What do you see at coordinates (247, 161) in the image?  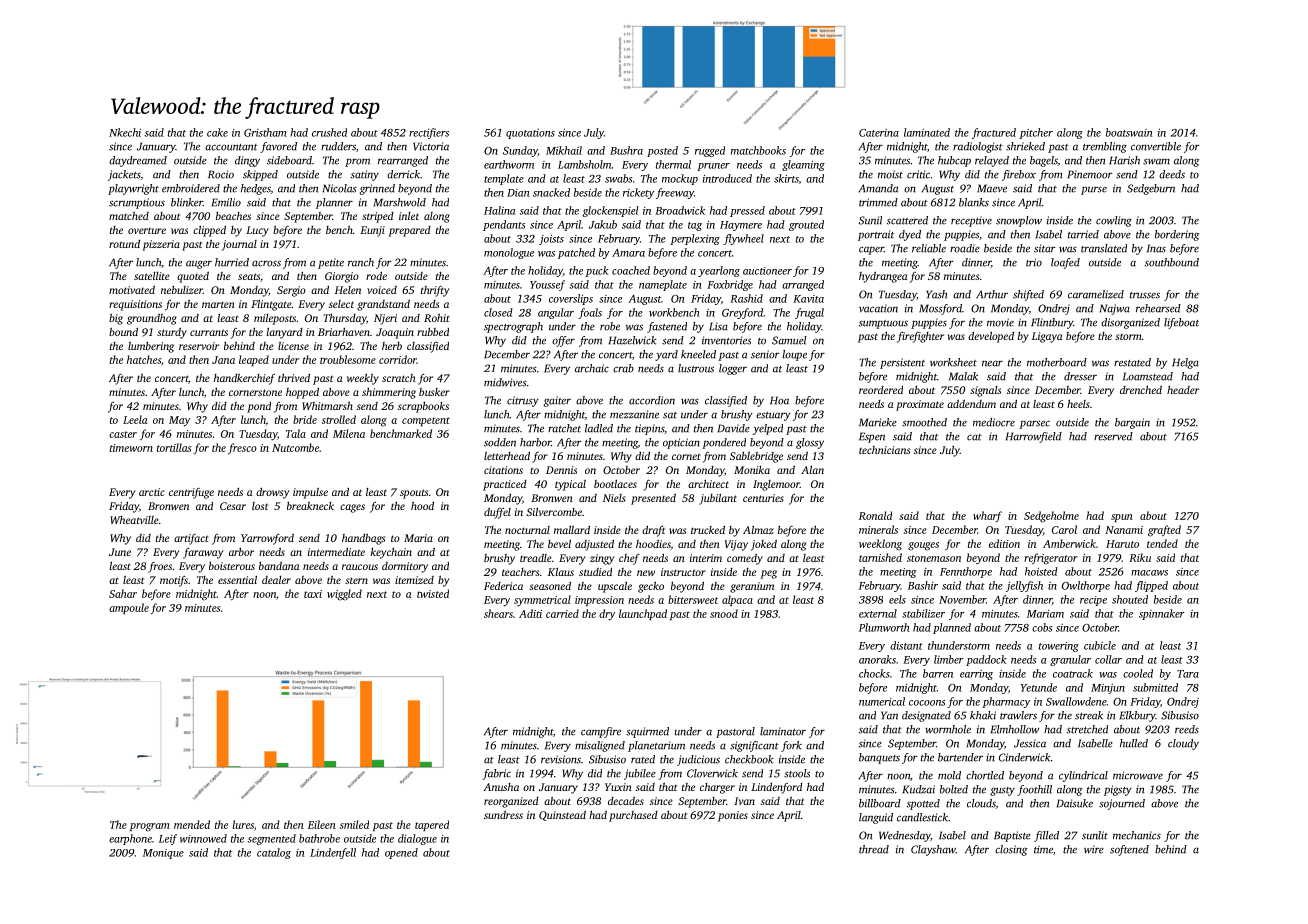 I see `dingy` at bounding box center [247, 161].
